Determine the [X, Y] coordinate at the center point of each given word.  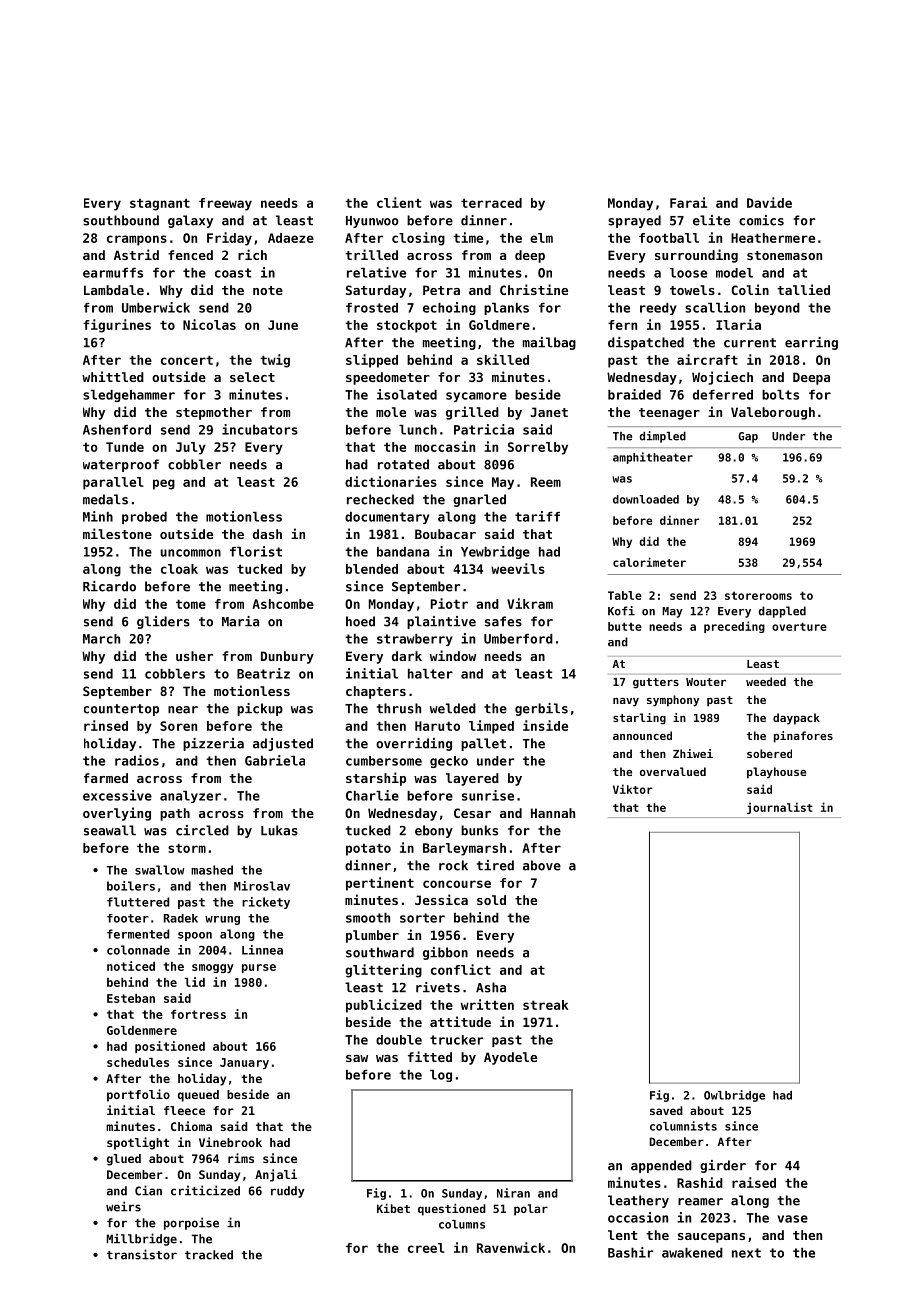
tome [191, 604]
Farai [688, 202]
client [399, 202]
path [175, 814]
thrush [399, 708]
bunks [479, 830]
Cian [148, 1190]
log [441, 1076]
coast [233, 273]
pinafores [803, 737]
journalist [780, 808]
